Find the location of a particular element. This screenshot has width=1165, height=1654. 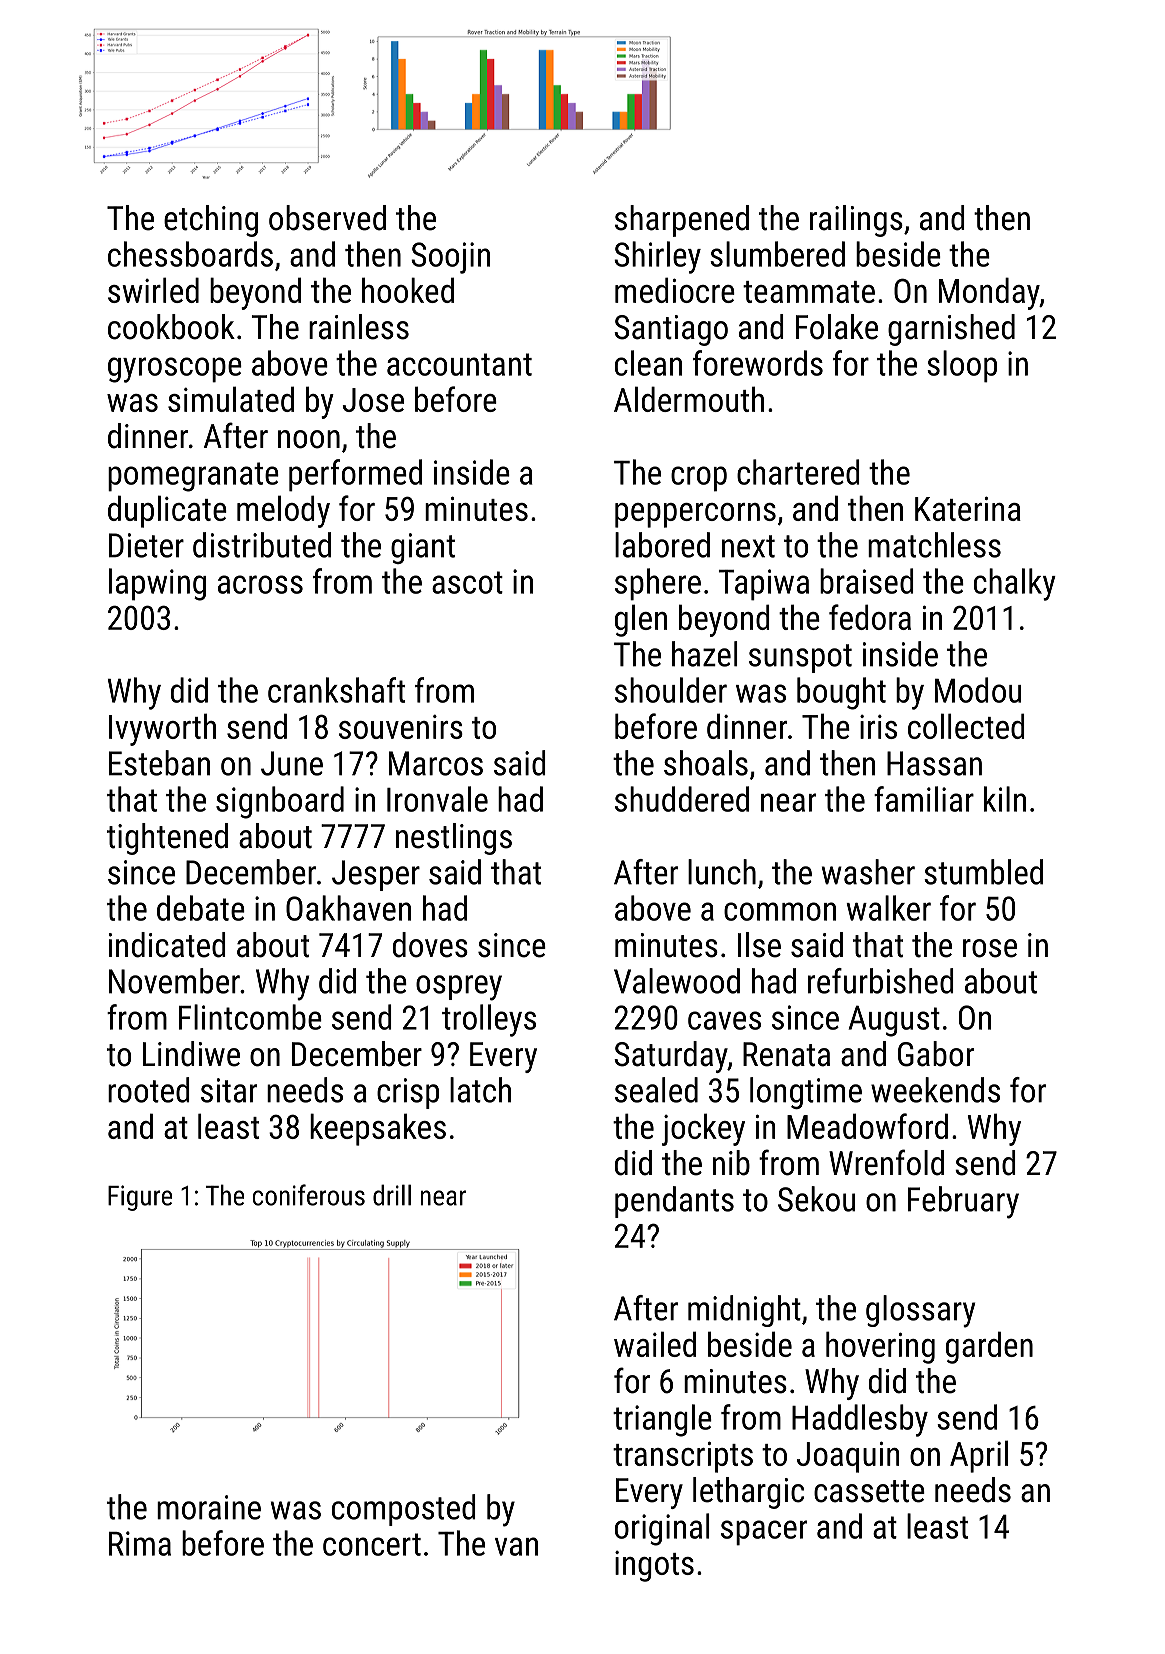

chessboards is located at coordinates (190, 254).
